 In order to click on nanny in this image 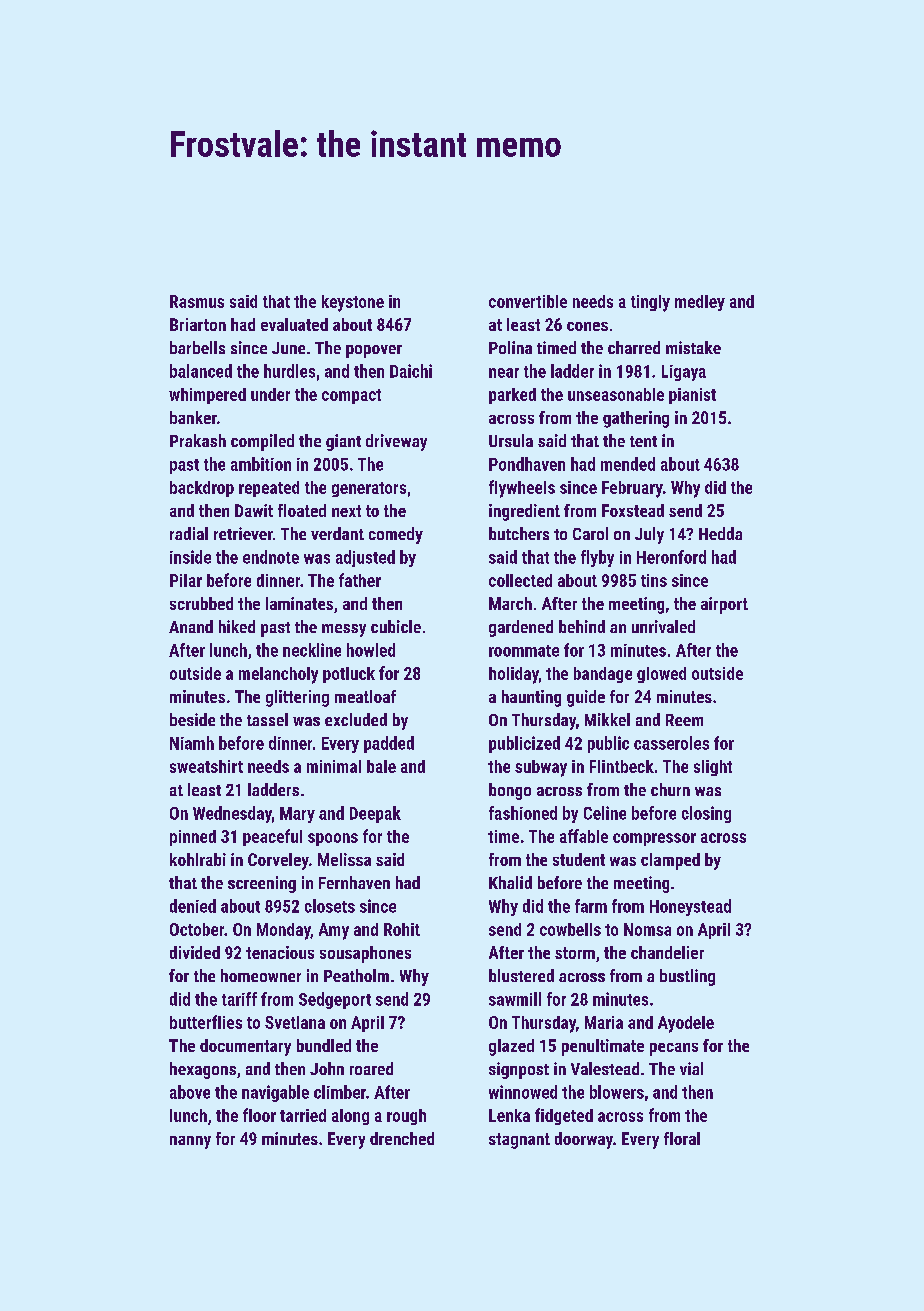, I will do `click(190, 1142)`.
